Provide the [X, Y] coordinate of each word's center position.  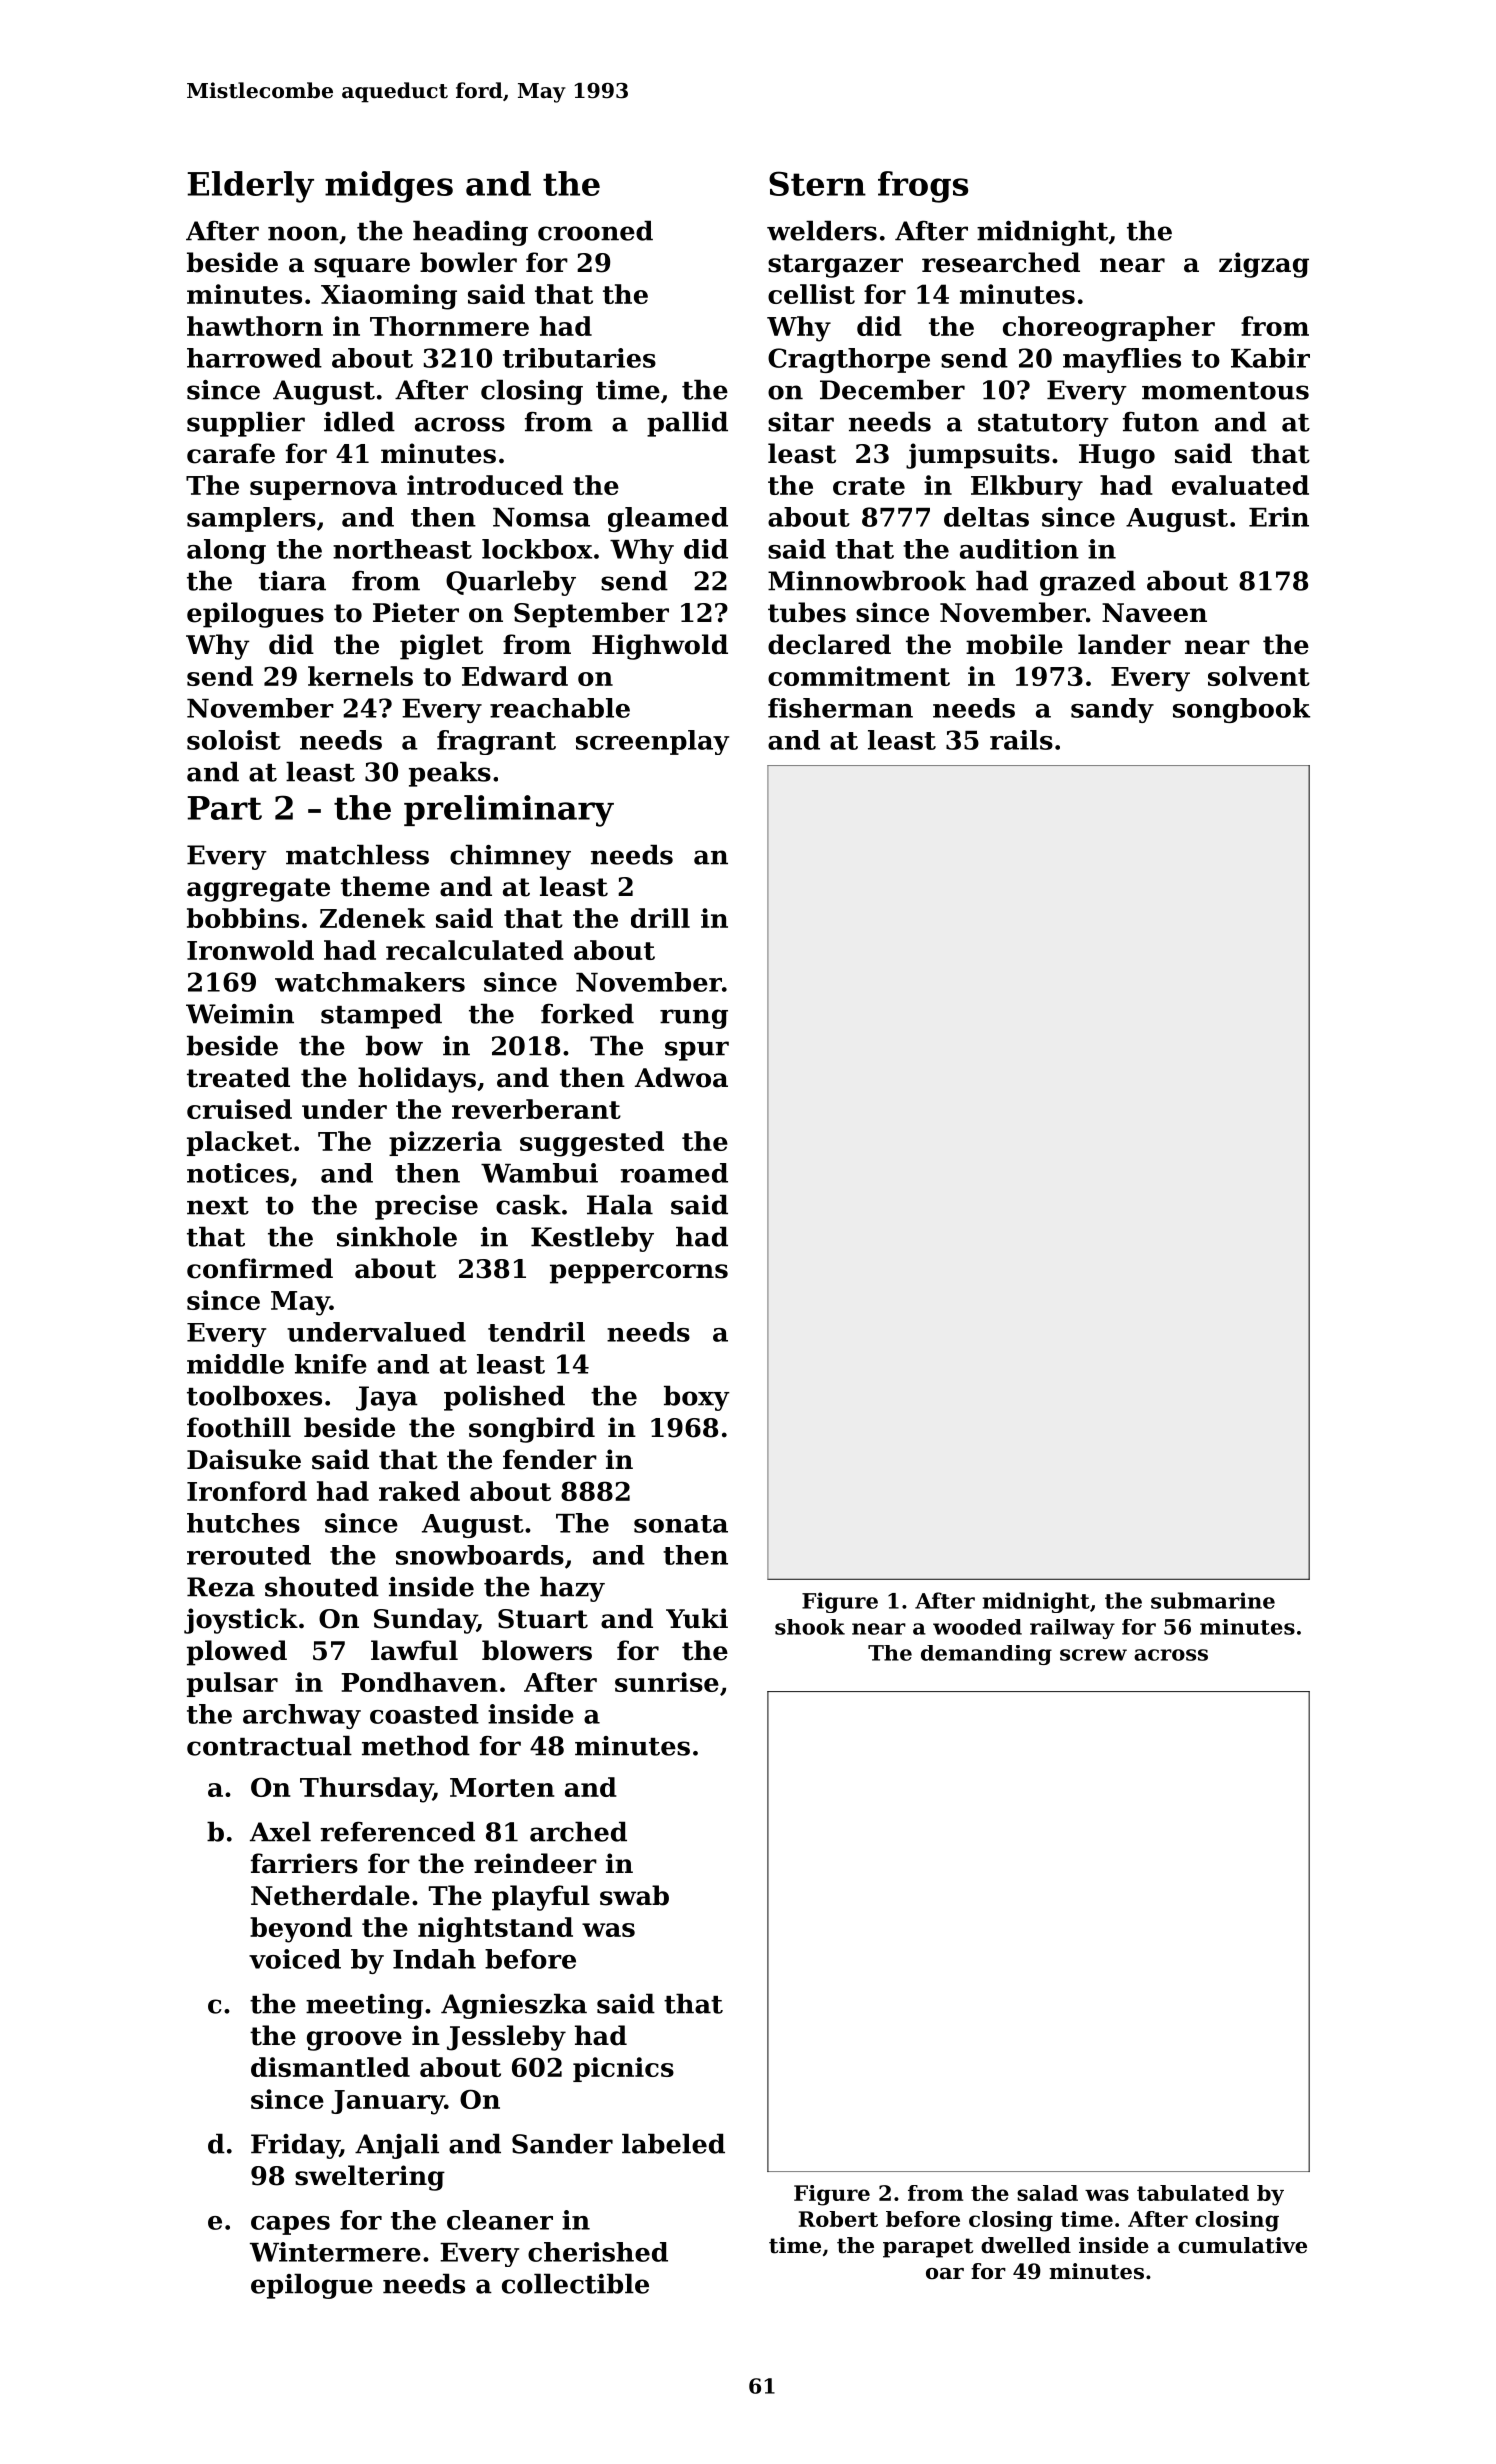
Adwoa [681, 1077]
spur [697, 1051]
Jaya [387, 1398]
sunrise [667, 1682]
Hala [620, 1204]
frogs [923, 187]
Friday [295, 2146]
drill [660, 918]
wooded [977, 1627]
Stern [817, 183]
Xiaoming [389, 297]
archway [302, 1716]
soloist [234, 740]
